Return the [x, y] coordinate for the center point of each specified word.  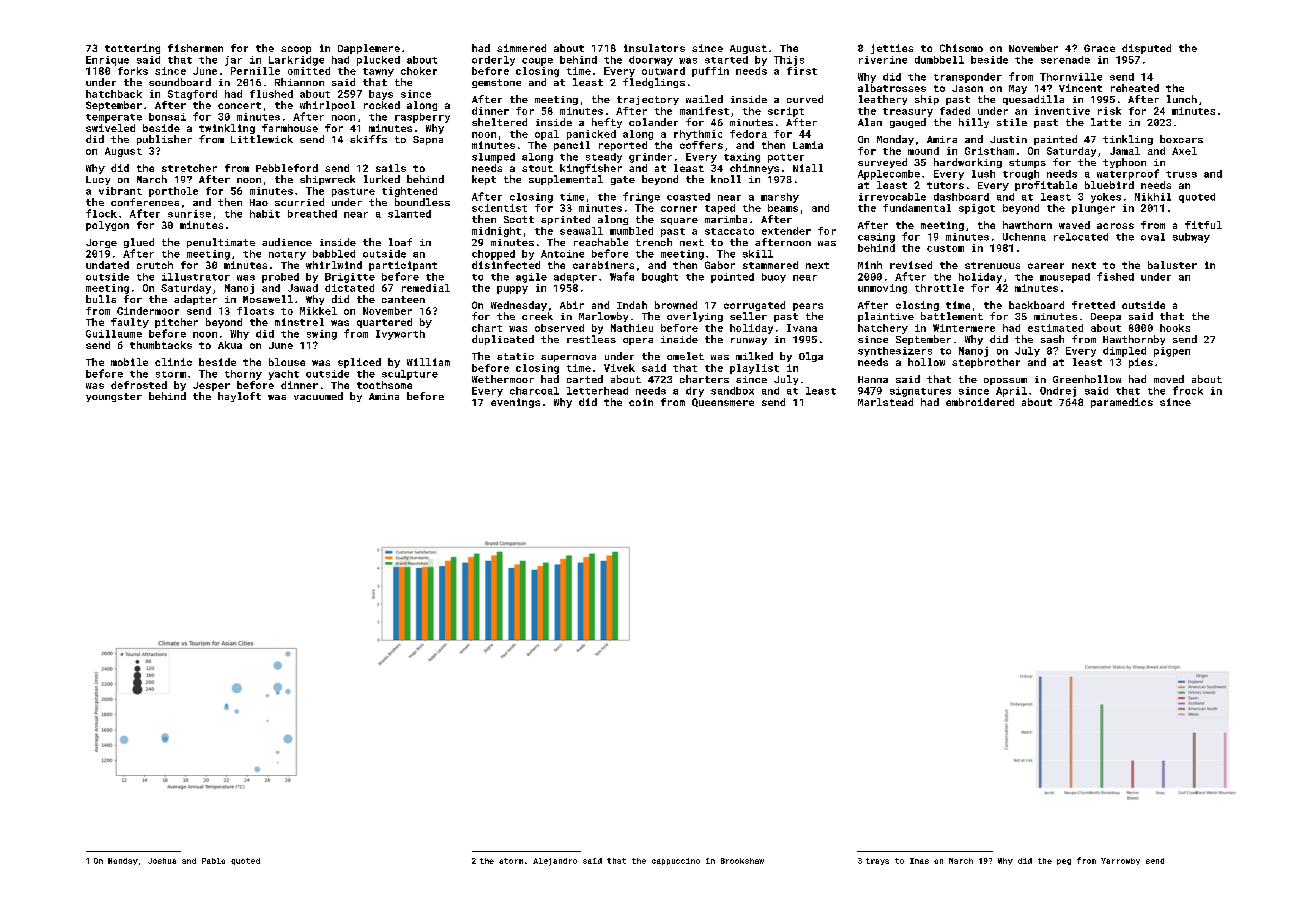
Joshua [162, 861]
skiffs [368, 139]
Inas [919, 861]
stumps [1027, 163]
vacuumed [318, 396]
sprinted [565, 220]
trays [877, 861]
